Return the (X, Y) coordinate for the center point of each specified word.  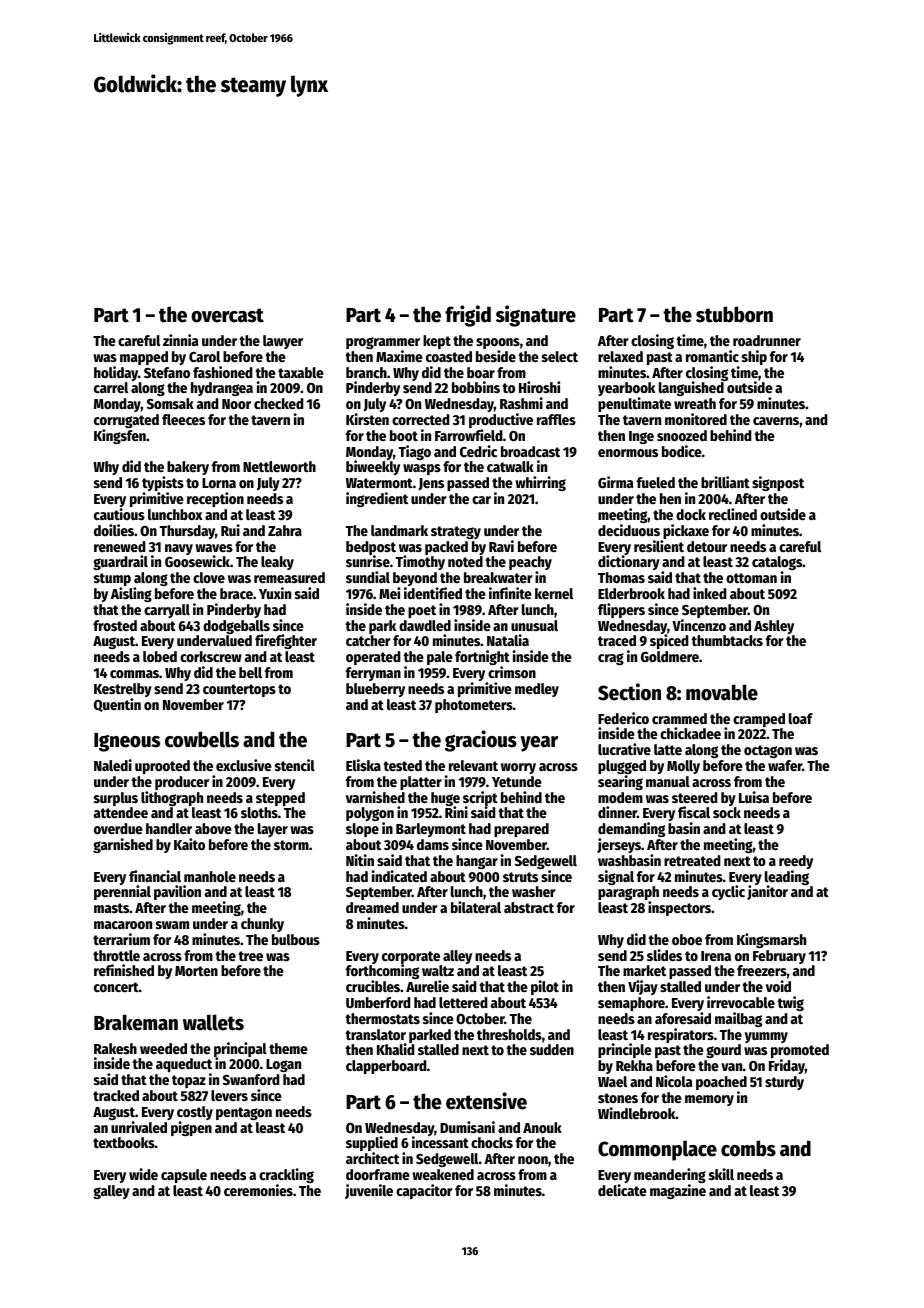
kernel (554, 593)
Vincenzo (699, 625)
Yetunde (517, 781)
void (778, 986)
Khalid (396, 1049)
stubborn (734, 314)
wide (143, 1174)
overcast (227, 315)
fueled (656, 482)
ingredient (377, 499)
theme (288, 1048)
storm (291, 845)
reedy (796, 862)
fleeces (183, 419)
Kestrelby (123, 690)
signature (536, 316)
